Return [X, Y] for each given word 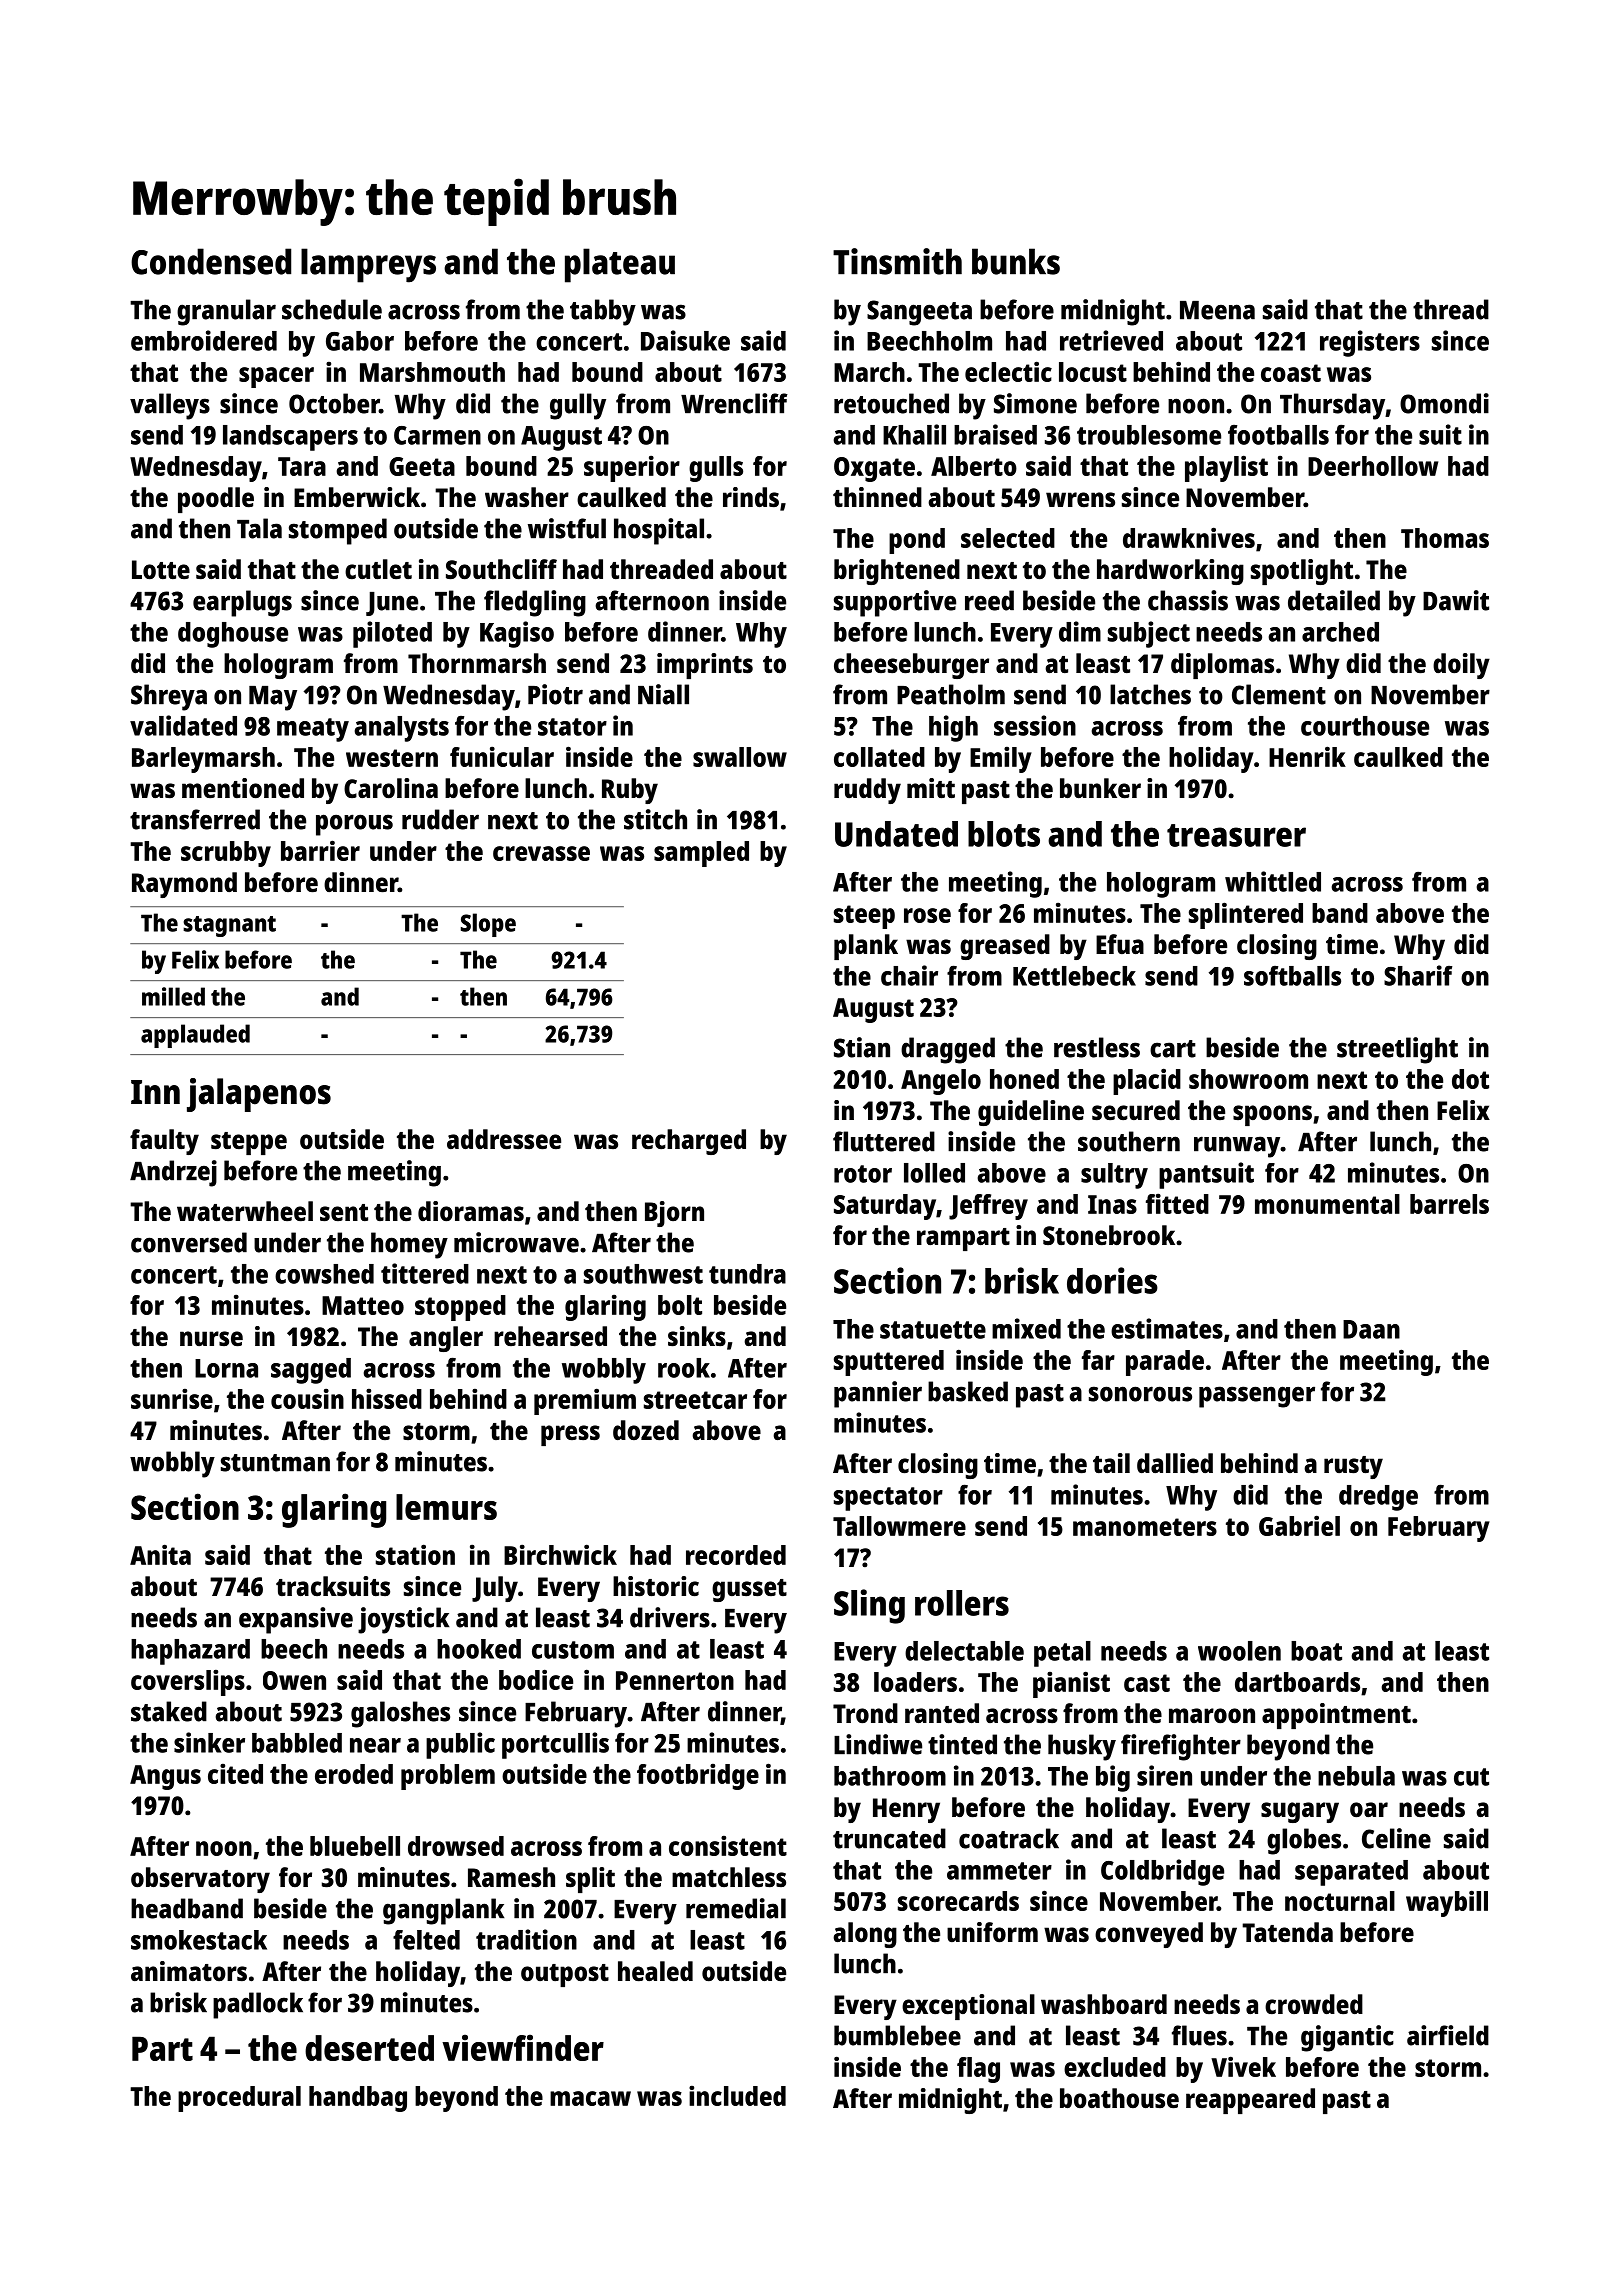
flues [1199, 2035]
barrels [1449, 1204]
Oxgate [874, 469]
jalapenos [259, 1095]
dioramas [471, 1211]
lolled [934, 1173]
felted [426, 1940]
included [737, 2095]
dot [1470, 1079]
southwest [643, 1274]
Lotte [161, 570]
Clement [1279, 694]
